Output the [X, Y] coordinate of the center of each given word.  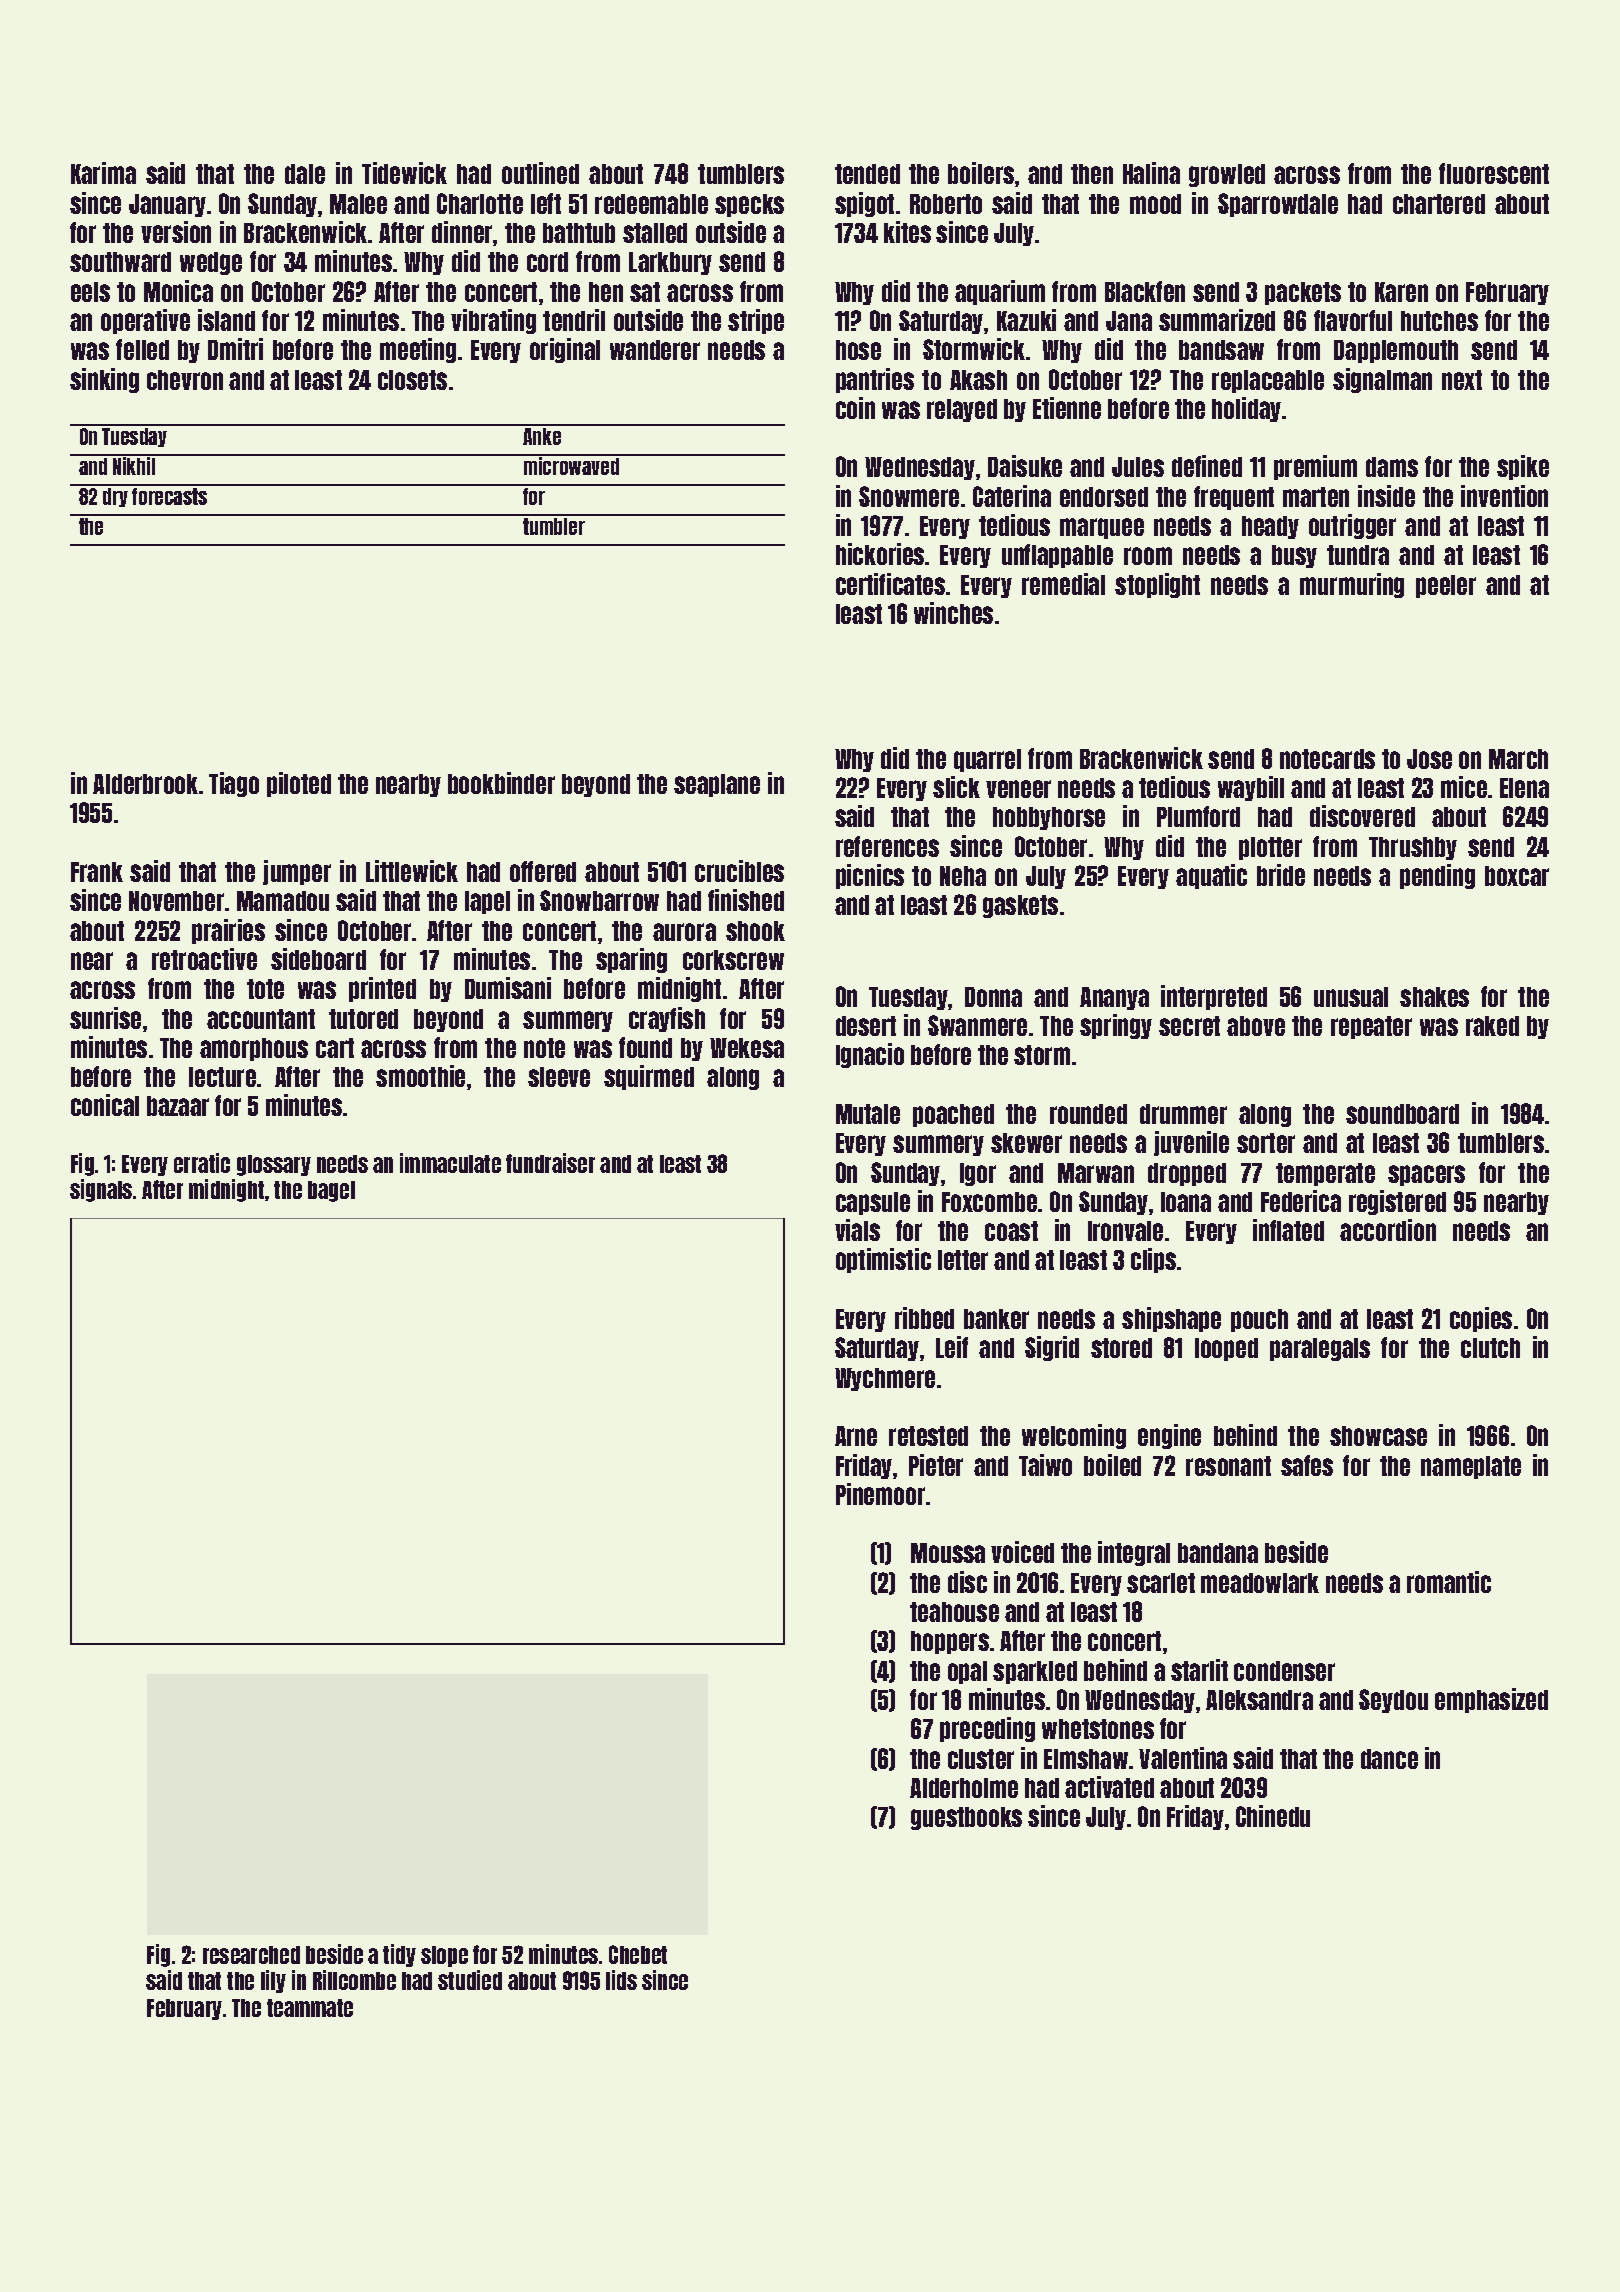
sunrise [105, 1018]
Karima [103, 173]
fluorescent [1494, 173]
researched [251, 1955]
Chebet [638, 1954]
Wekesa [747, 1048]
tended [867, 174]
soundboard [1402, 1114]
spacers [1426, 1175]
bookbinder [501, 783]
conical [105, 1105]
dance [1389, 1759]
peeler [1446, 586]
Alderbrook [145, 784]
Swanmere [977, 1025]
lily [273, 1981]
